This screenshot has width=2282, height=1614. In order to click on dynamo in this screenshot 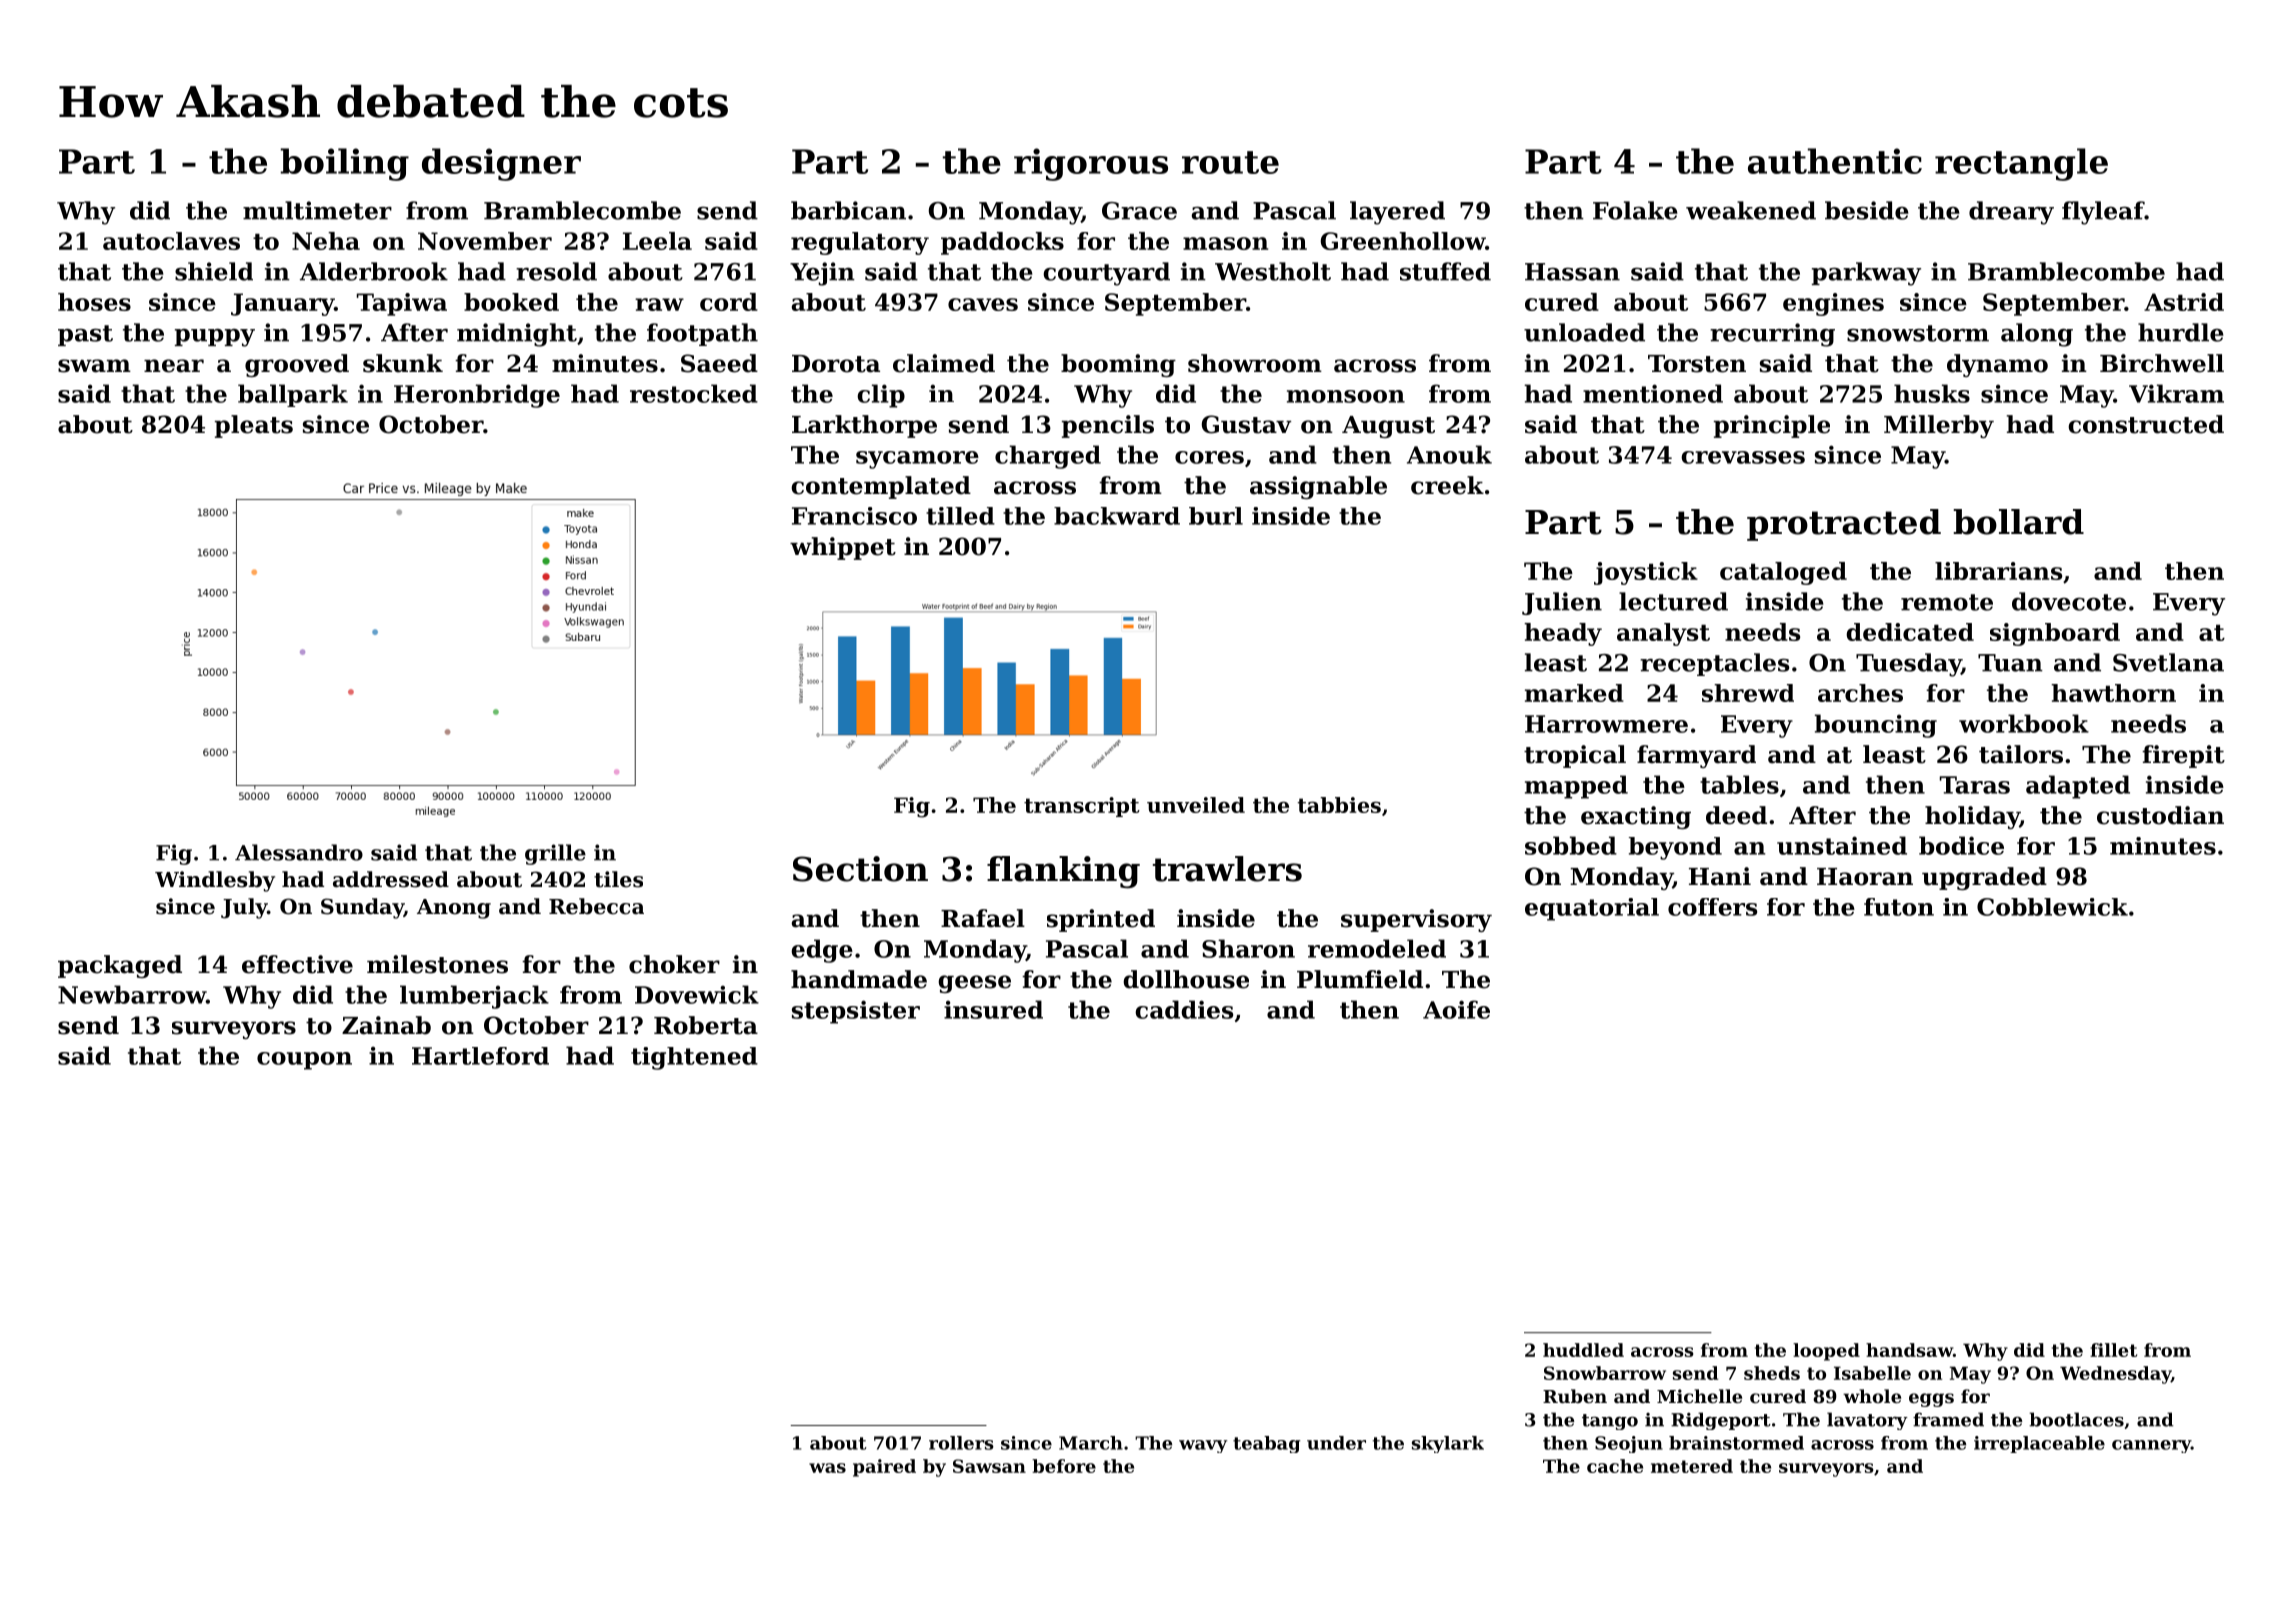, I will do `click(1997, 365)`.
